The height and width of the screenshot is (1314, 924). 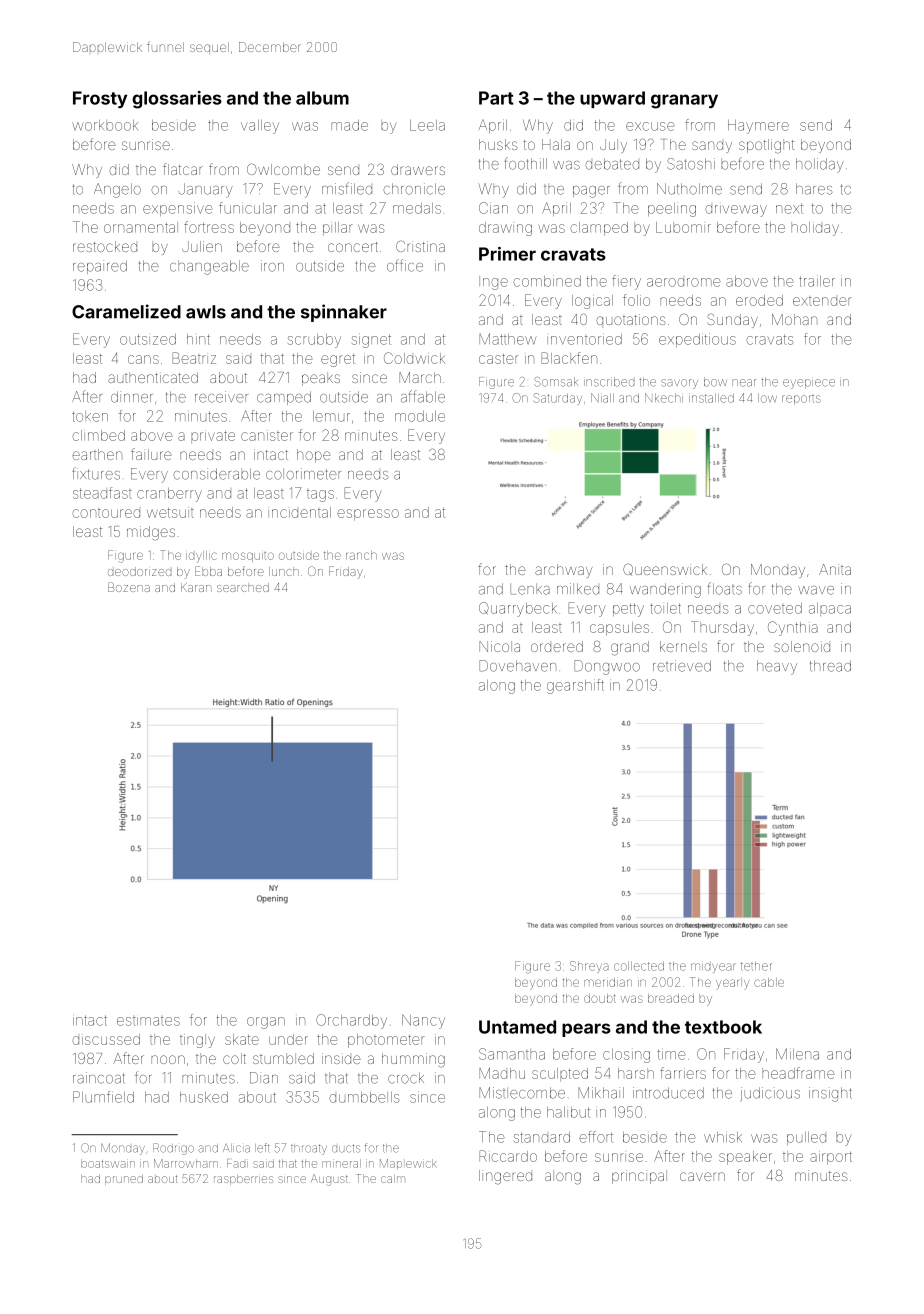 I want to click on ranch, so click(x=361, y=555).
